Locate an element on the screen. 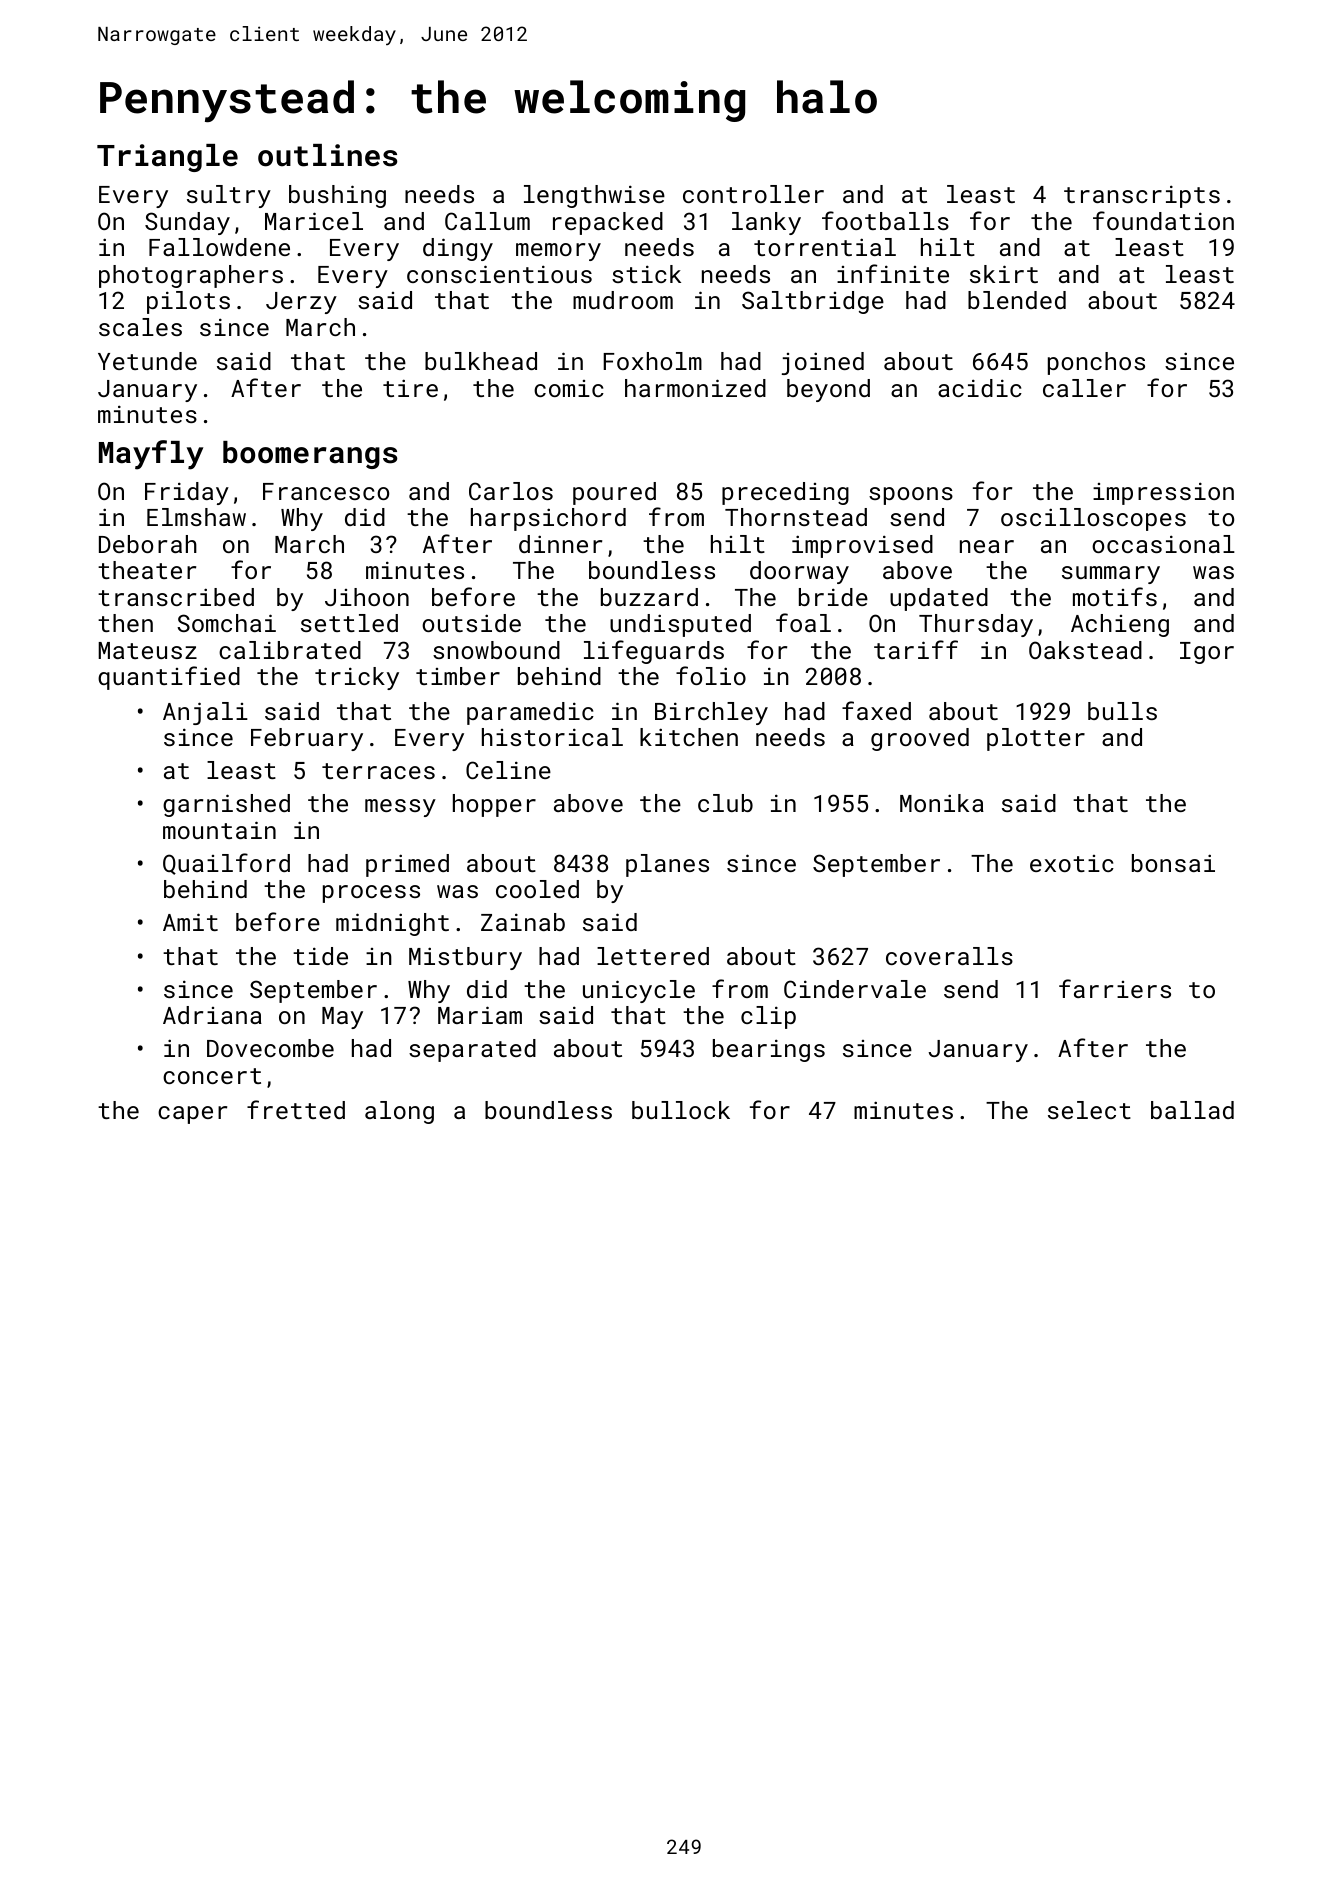 The width and height of the screenshot is (1333, 1885). tide is located at coordinates (320, 956).
